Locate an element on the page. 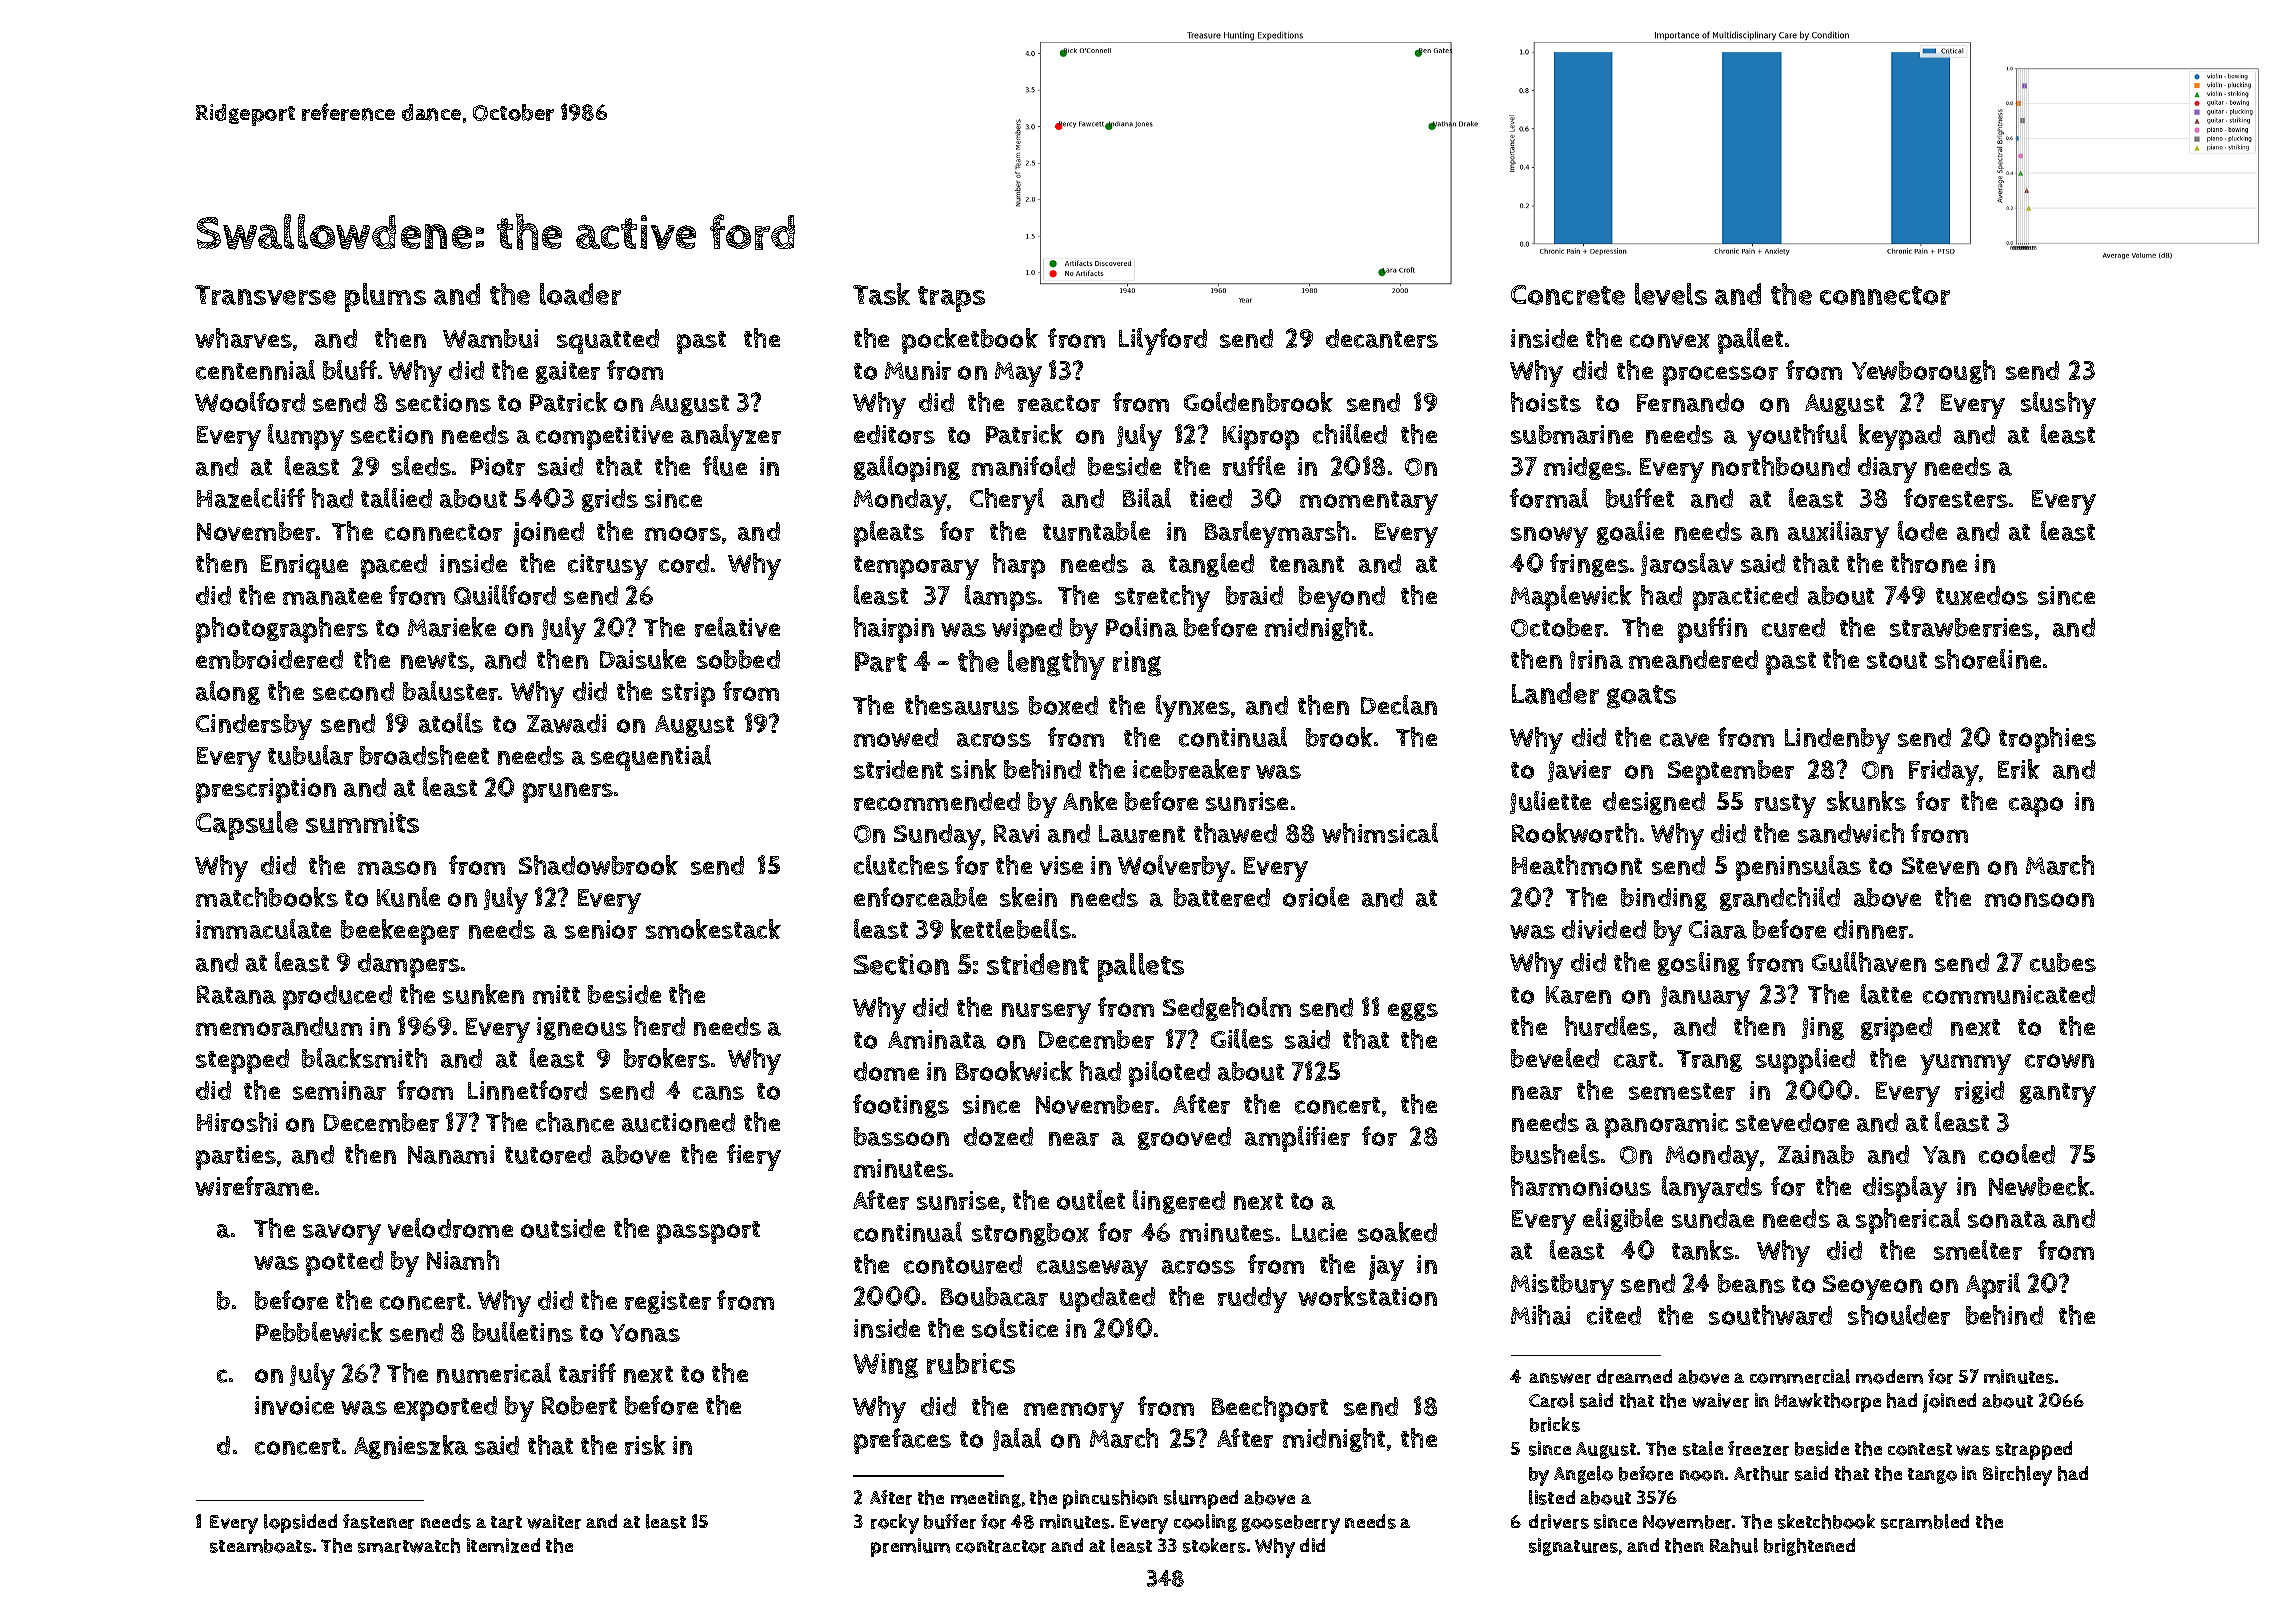 This document has width=2292, height=1620. Cheryl is located at coordinates (1007, 501).
